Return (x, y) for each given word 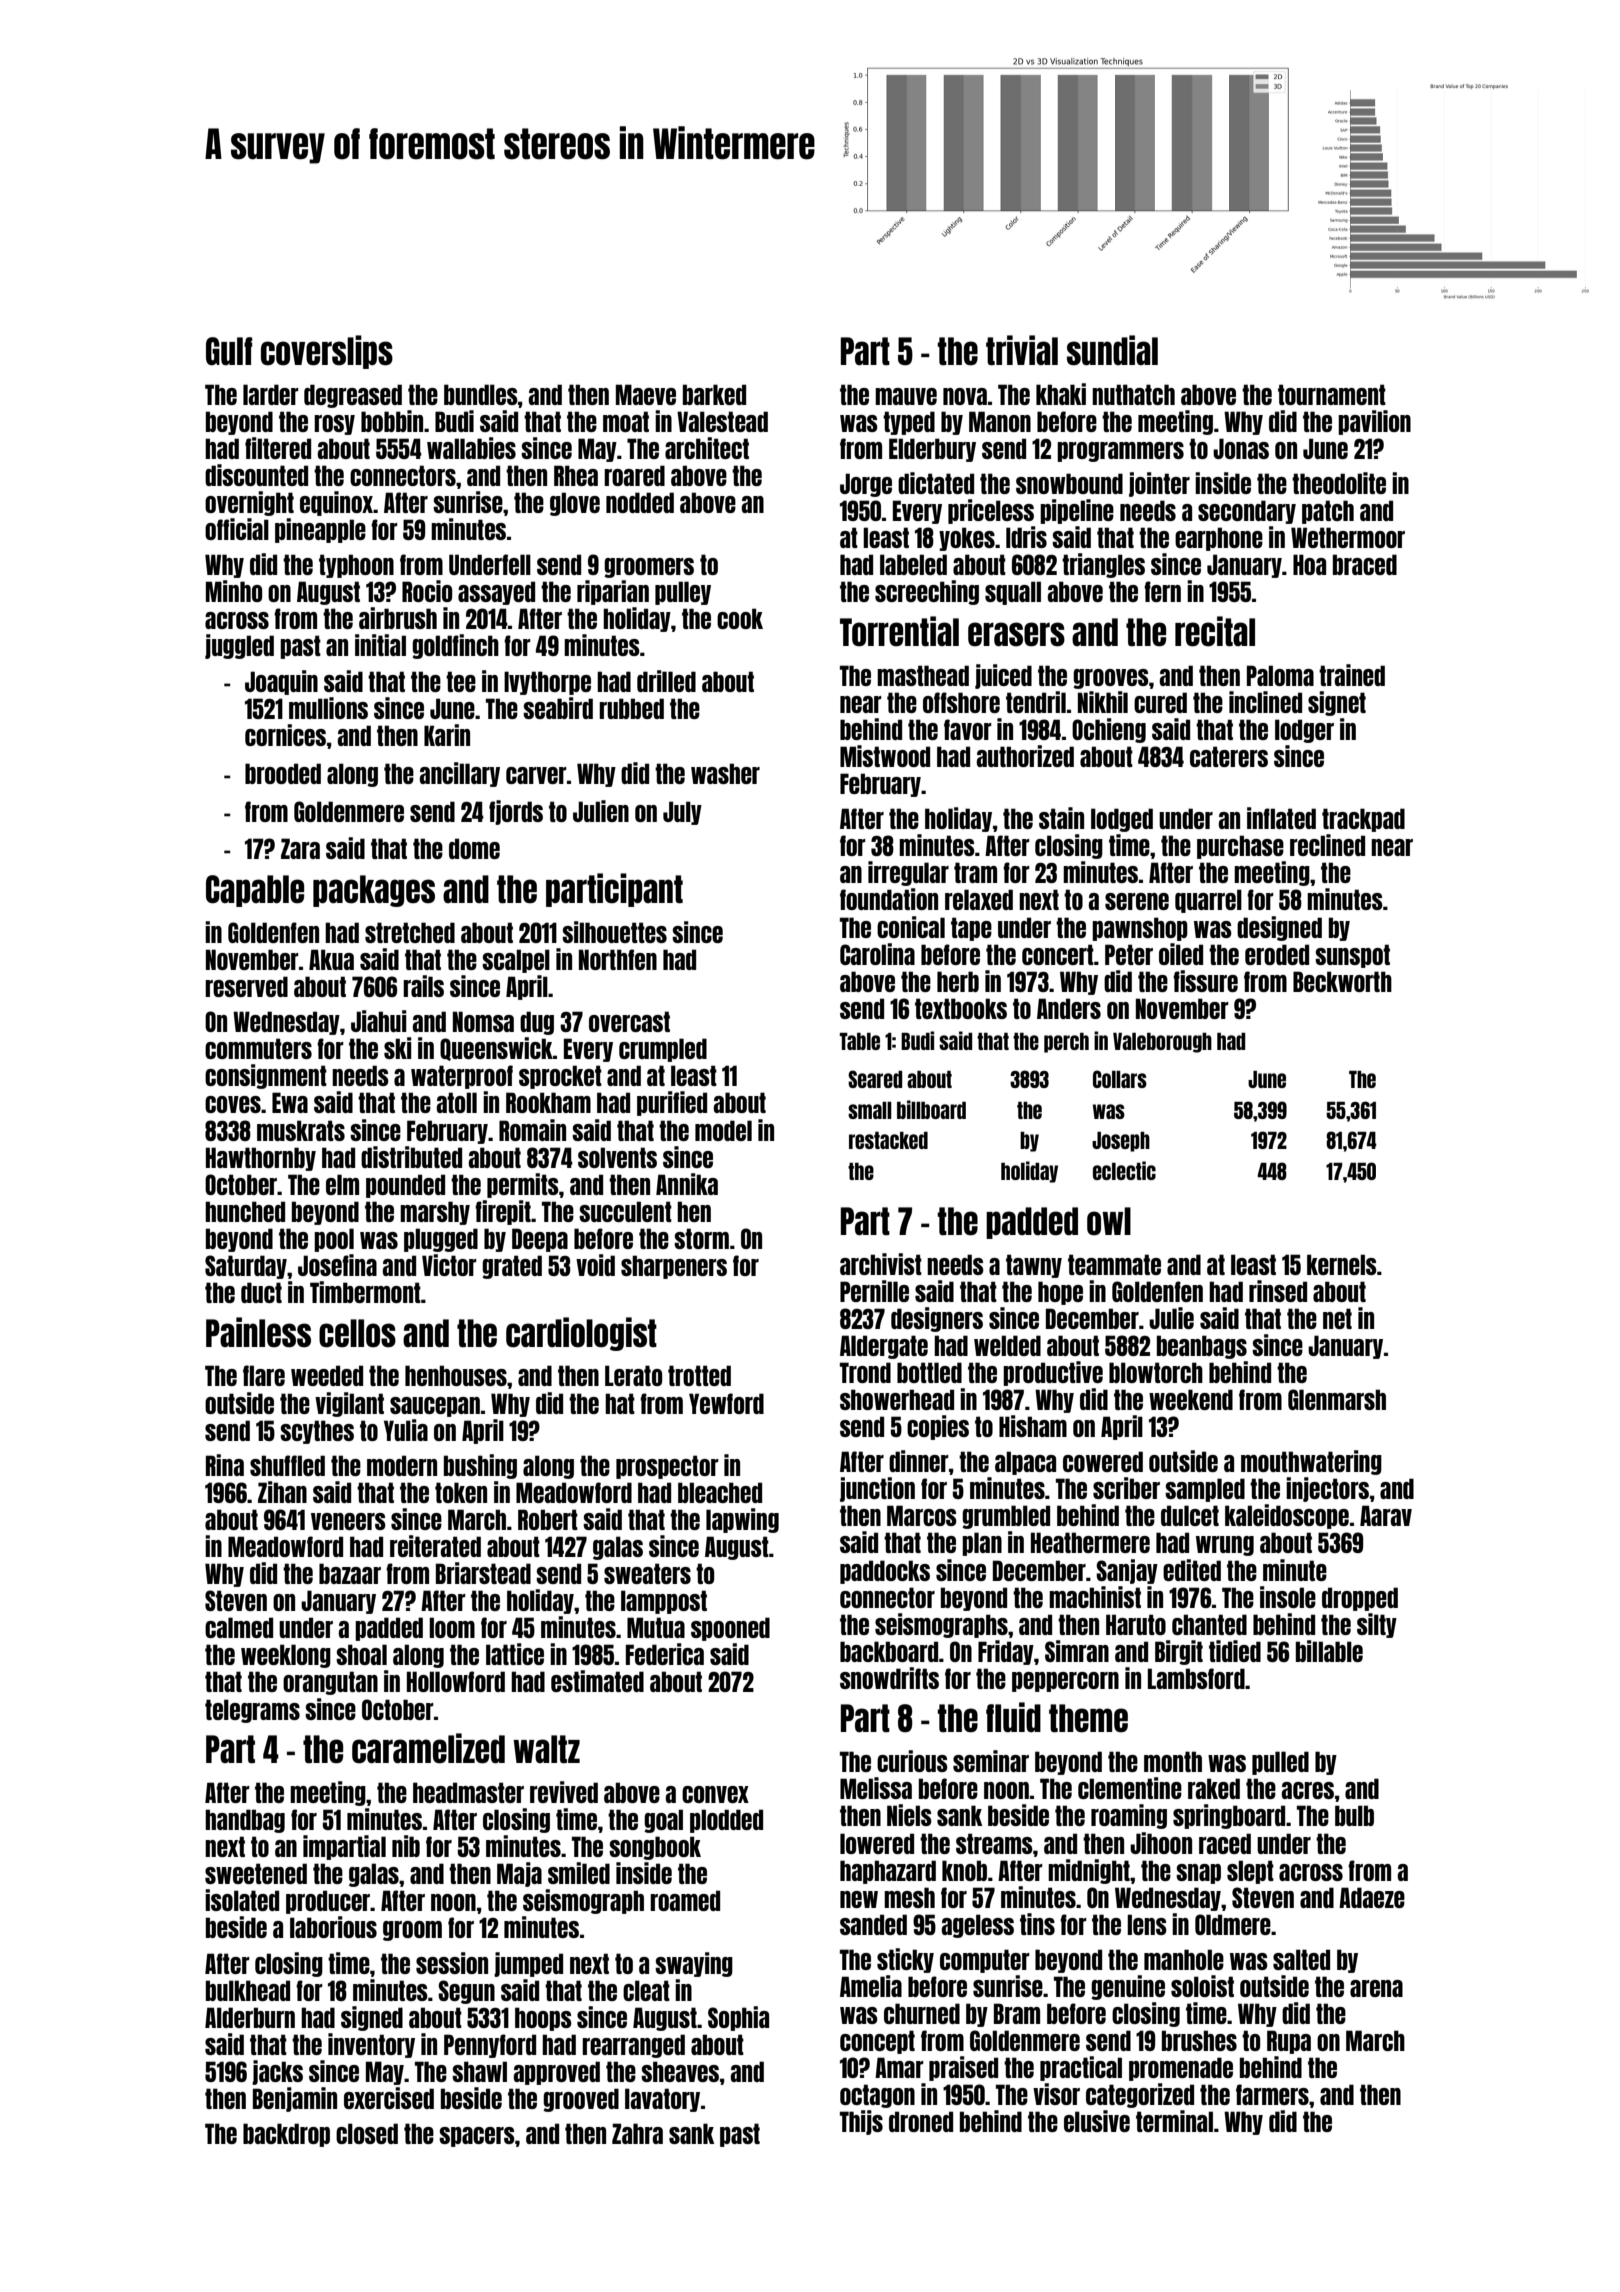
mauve (906, 396)
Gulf (229, 351)
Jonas (1241, 448)
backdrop (286, 2135)
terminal (1174, 2121)
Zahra (637, 2133)
